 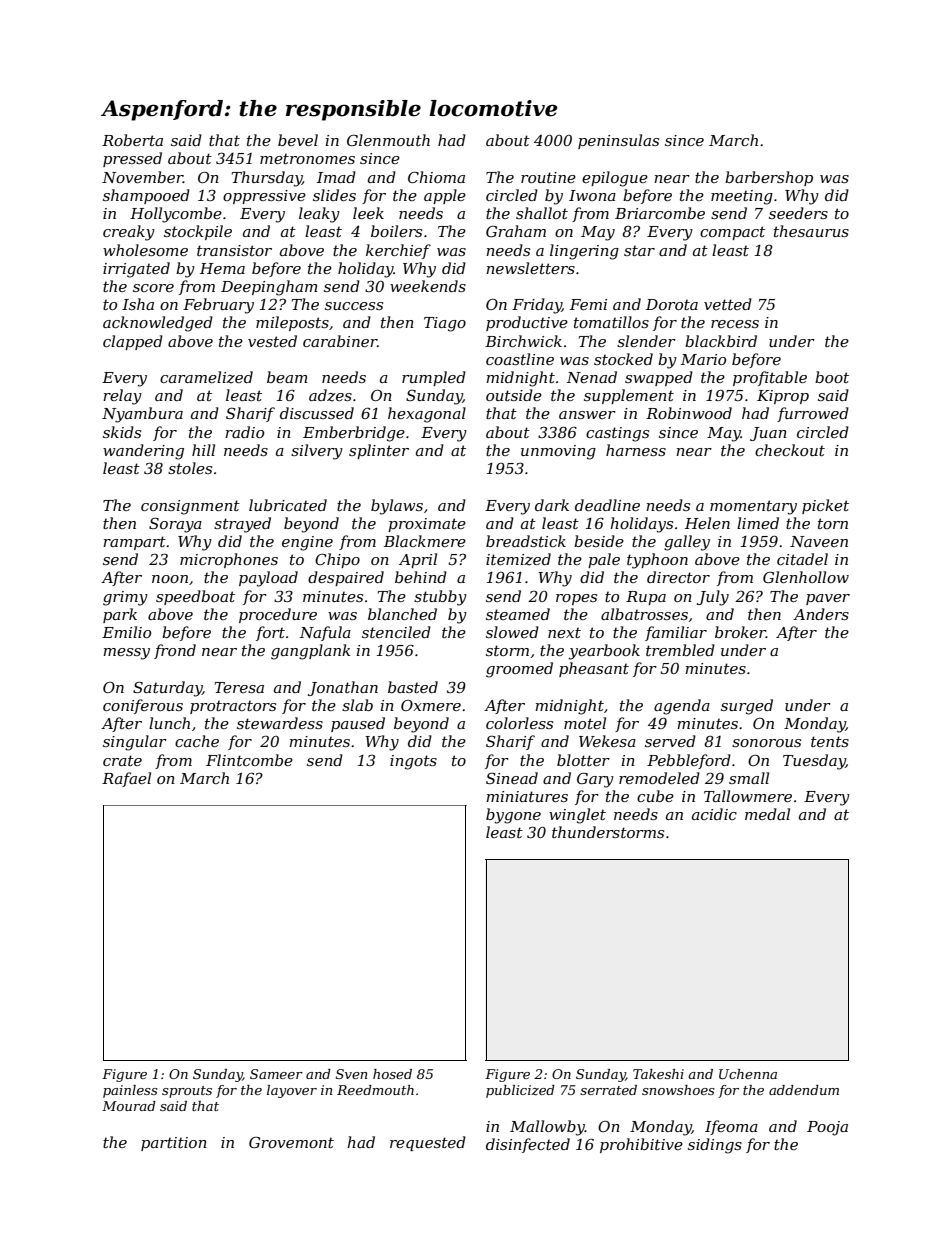 What do you see at coordinates (146, 196) in the screenshot?
I see `shampooed` at bounding box center [146, 196].
